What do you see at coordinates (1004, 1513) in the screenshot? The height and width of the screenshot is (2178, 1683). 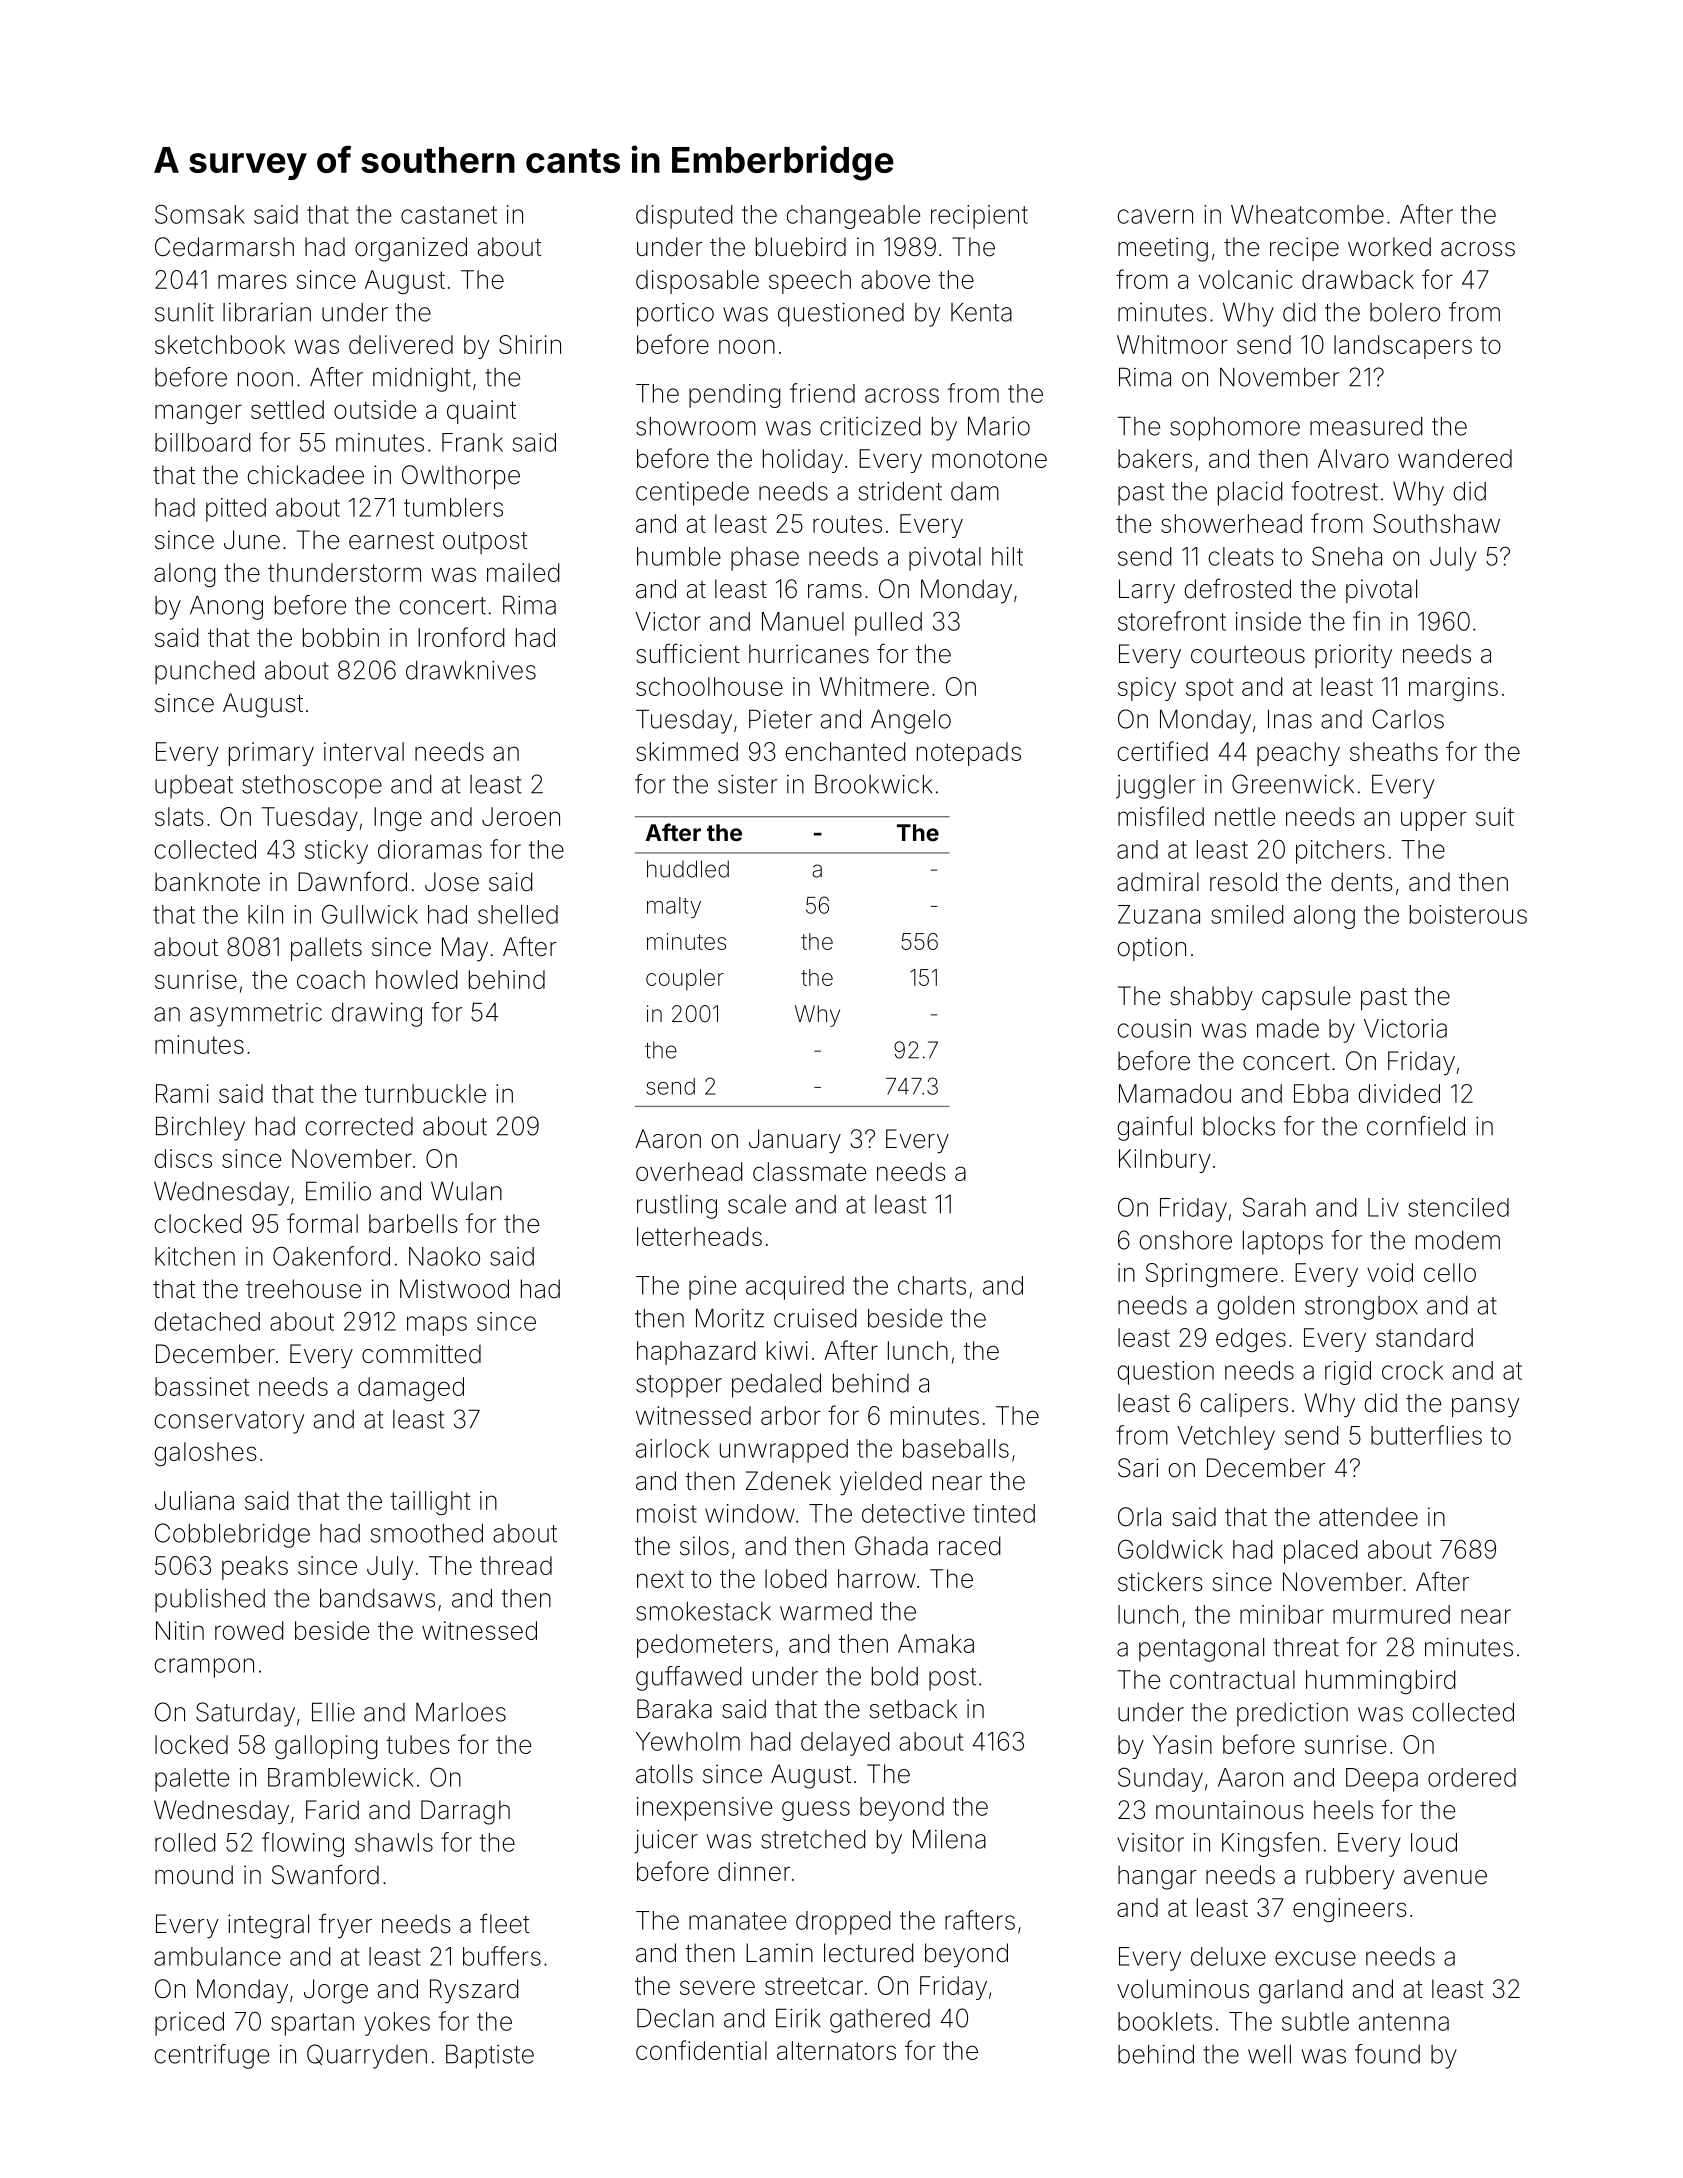 I see `tinted` at bounding box center [1004, 1513].
